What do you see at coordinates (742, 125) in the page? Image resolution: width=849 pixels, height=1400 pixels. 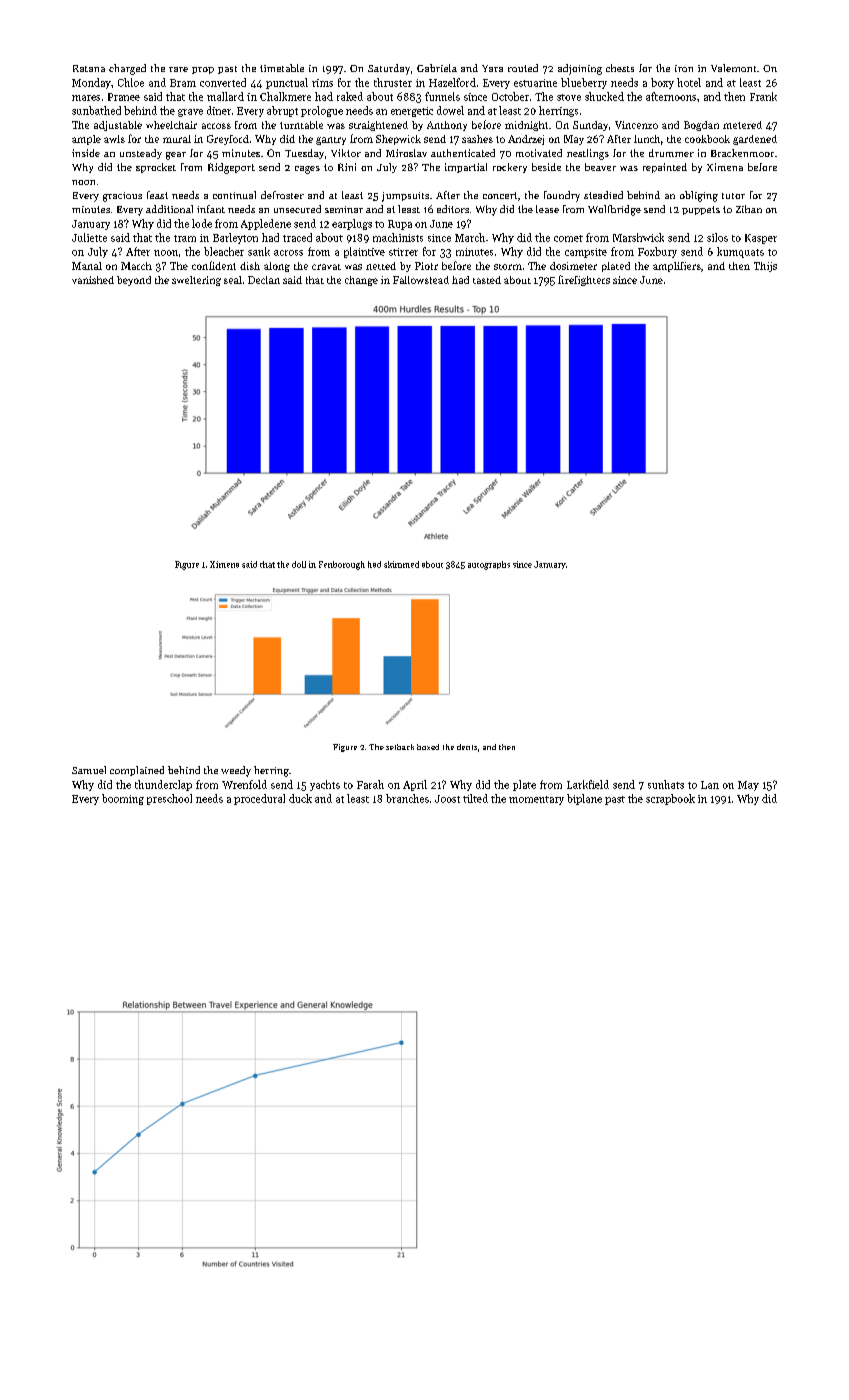 I see `metered` at bounding box center [742, 125].
